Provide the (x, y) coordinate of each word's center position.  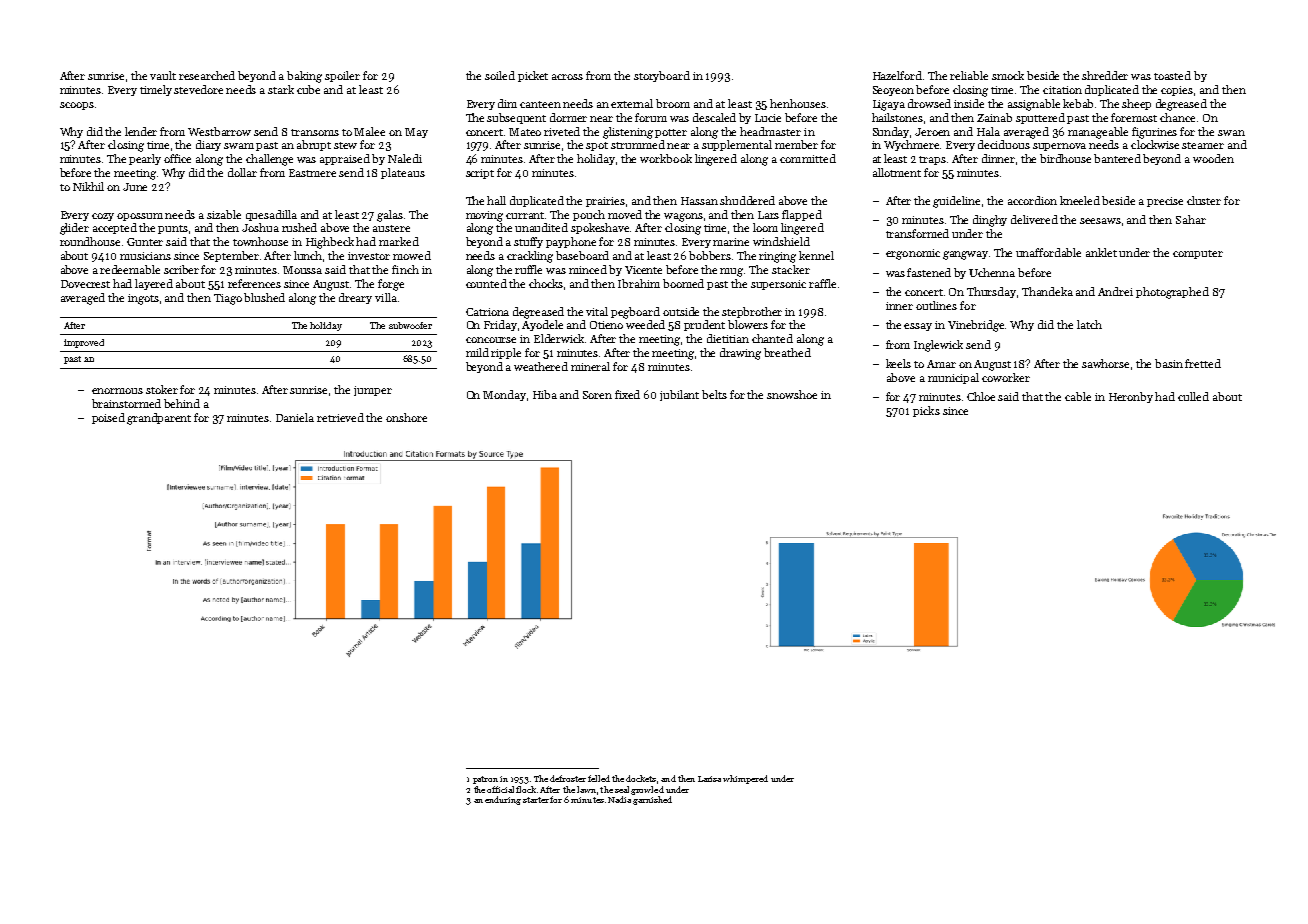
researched (207, 75)
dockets (641, 778)
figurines (1154, 133)
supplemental (737, 145)
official (500, 789)
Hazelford (897, 75)
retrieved (340, 417)
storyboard (662, 76)
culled (1193, 396)
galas (390, 216)
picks (926, 411)
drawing (740, 354)
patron (485, 780)
